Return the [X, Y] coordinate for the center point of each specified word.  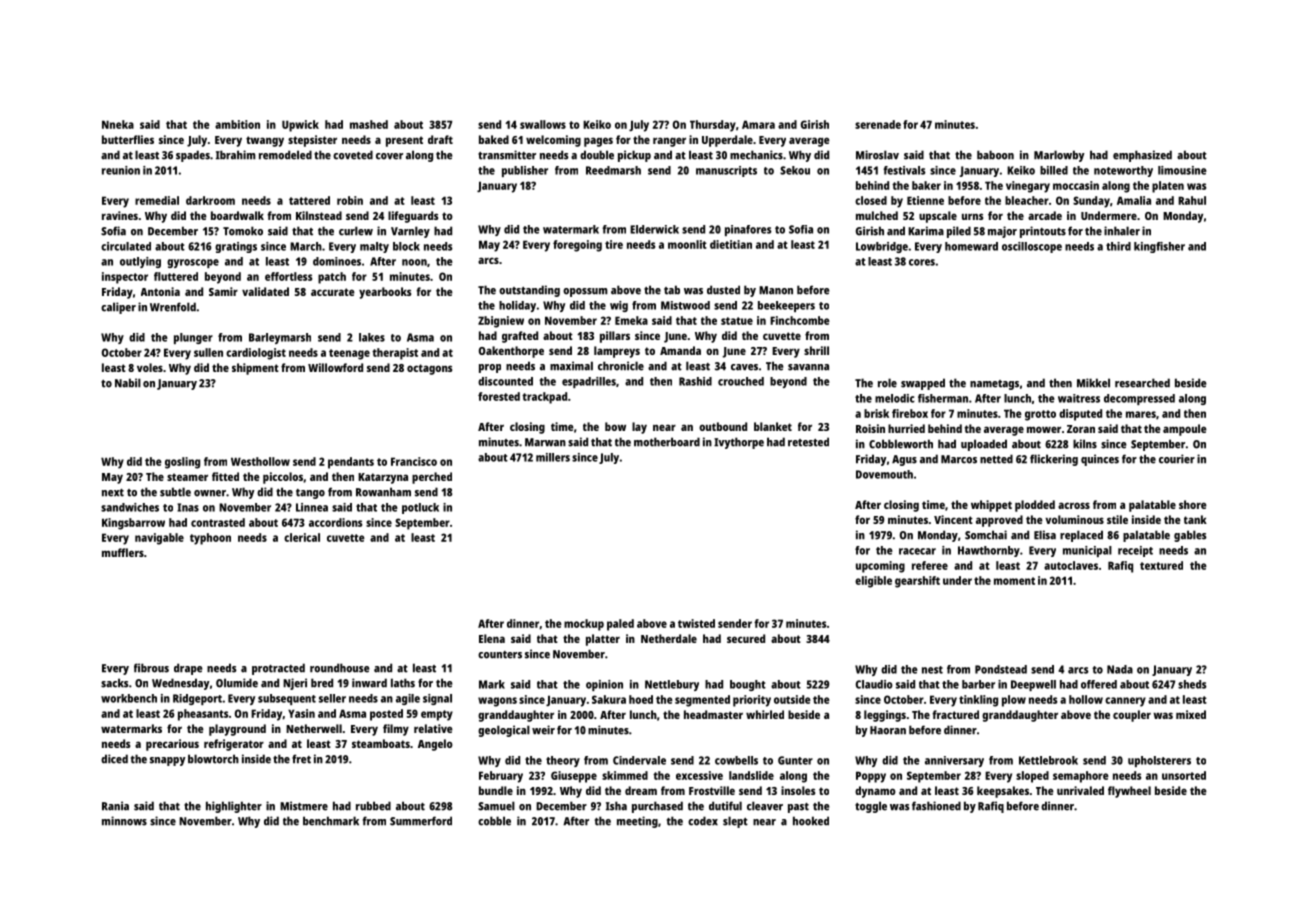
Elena [492, 638]
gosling [182, 463]
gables [1190, 536]
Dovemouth [884, 474]
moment [1014, 581]
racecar [917, 551]
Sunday [1091, 202]
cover [389, 156]
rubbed [373, 806]
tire [614, 244]
